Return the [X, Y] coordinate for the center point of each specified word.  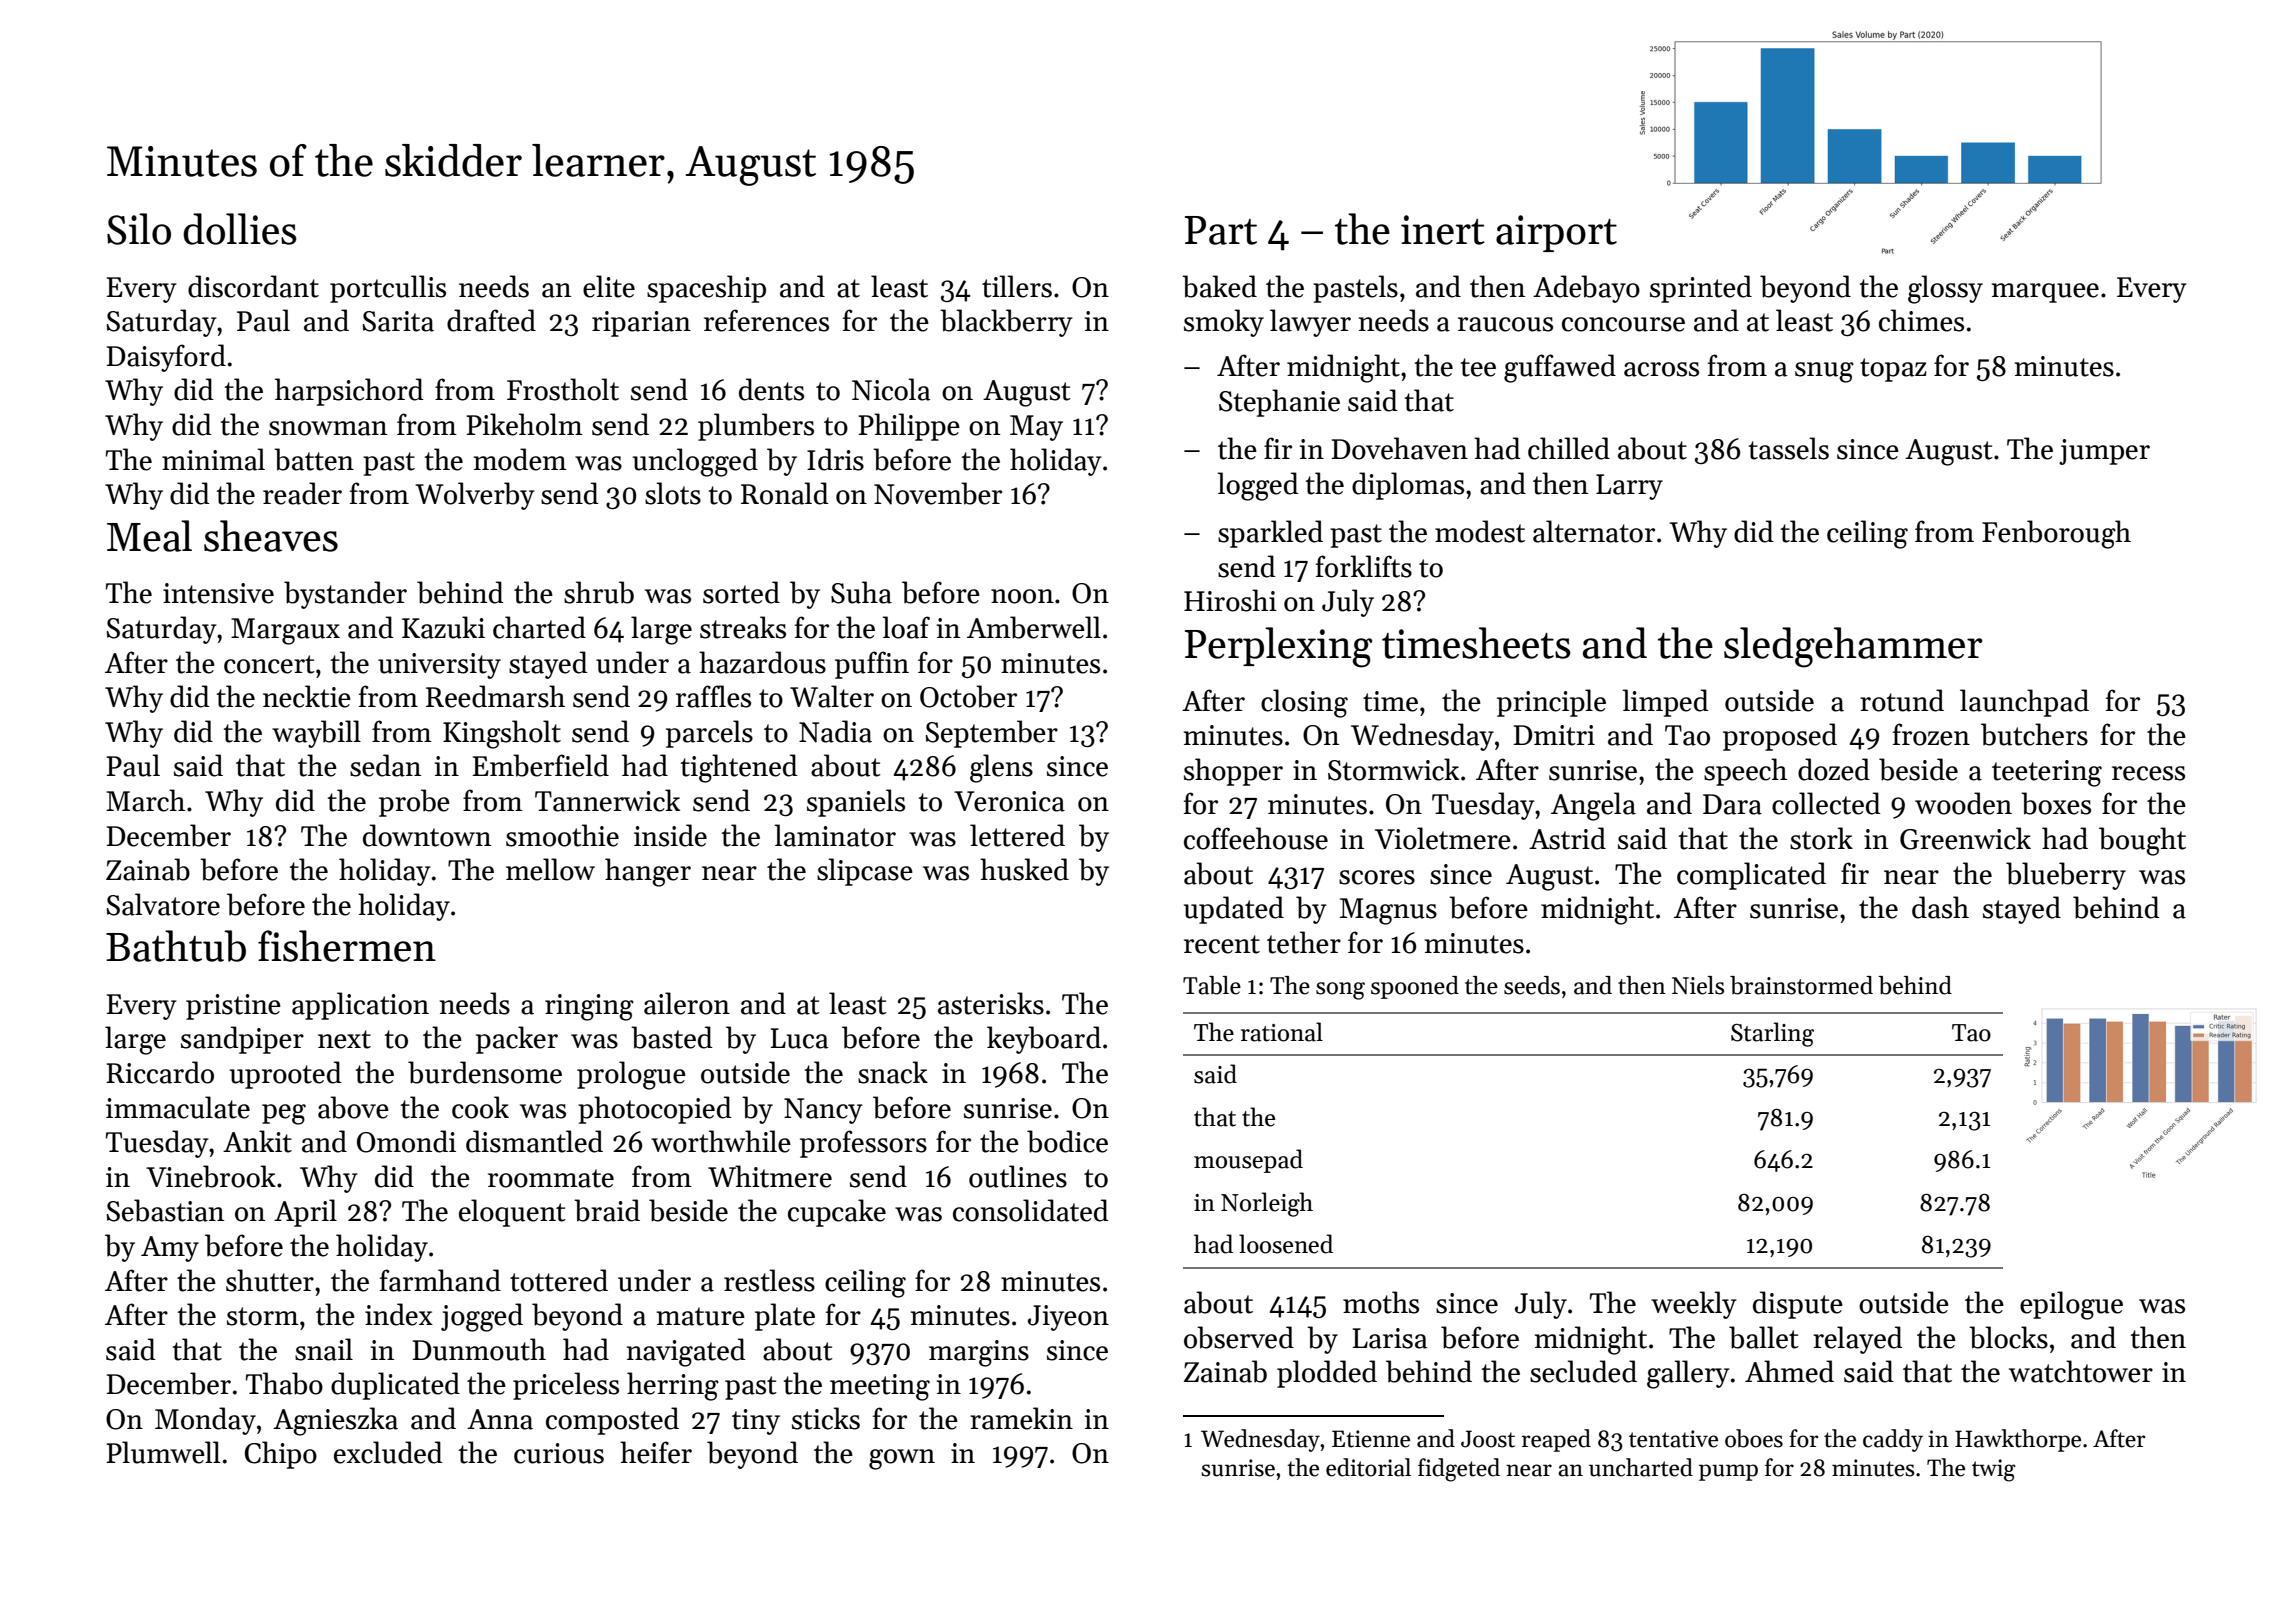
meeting [880, 1387]
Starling [1772, 1034]
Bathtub [176, 946]
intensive [218, 593]
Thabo [284, 1383]
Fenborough [2056, 534]
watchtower [2081, 1371]
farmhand [440, 1280]
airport [1556, 233]
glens [1001, 768]
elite [609, 286]
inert [1443, 230]
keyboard [1044, 1040]
